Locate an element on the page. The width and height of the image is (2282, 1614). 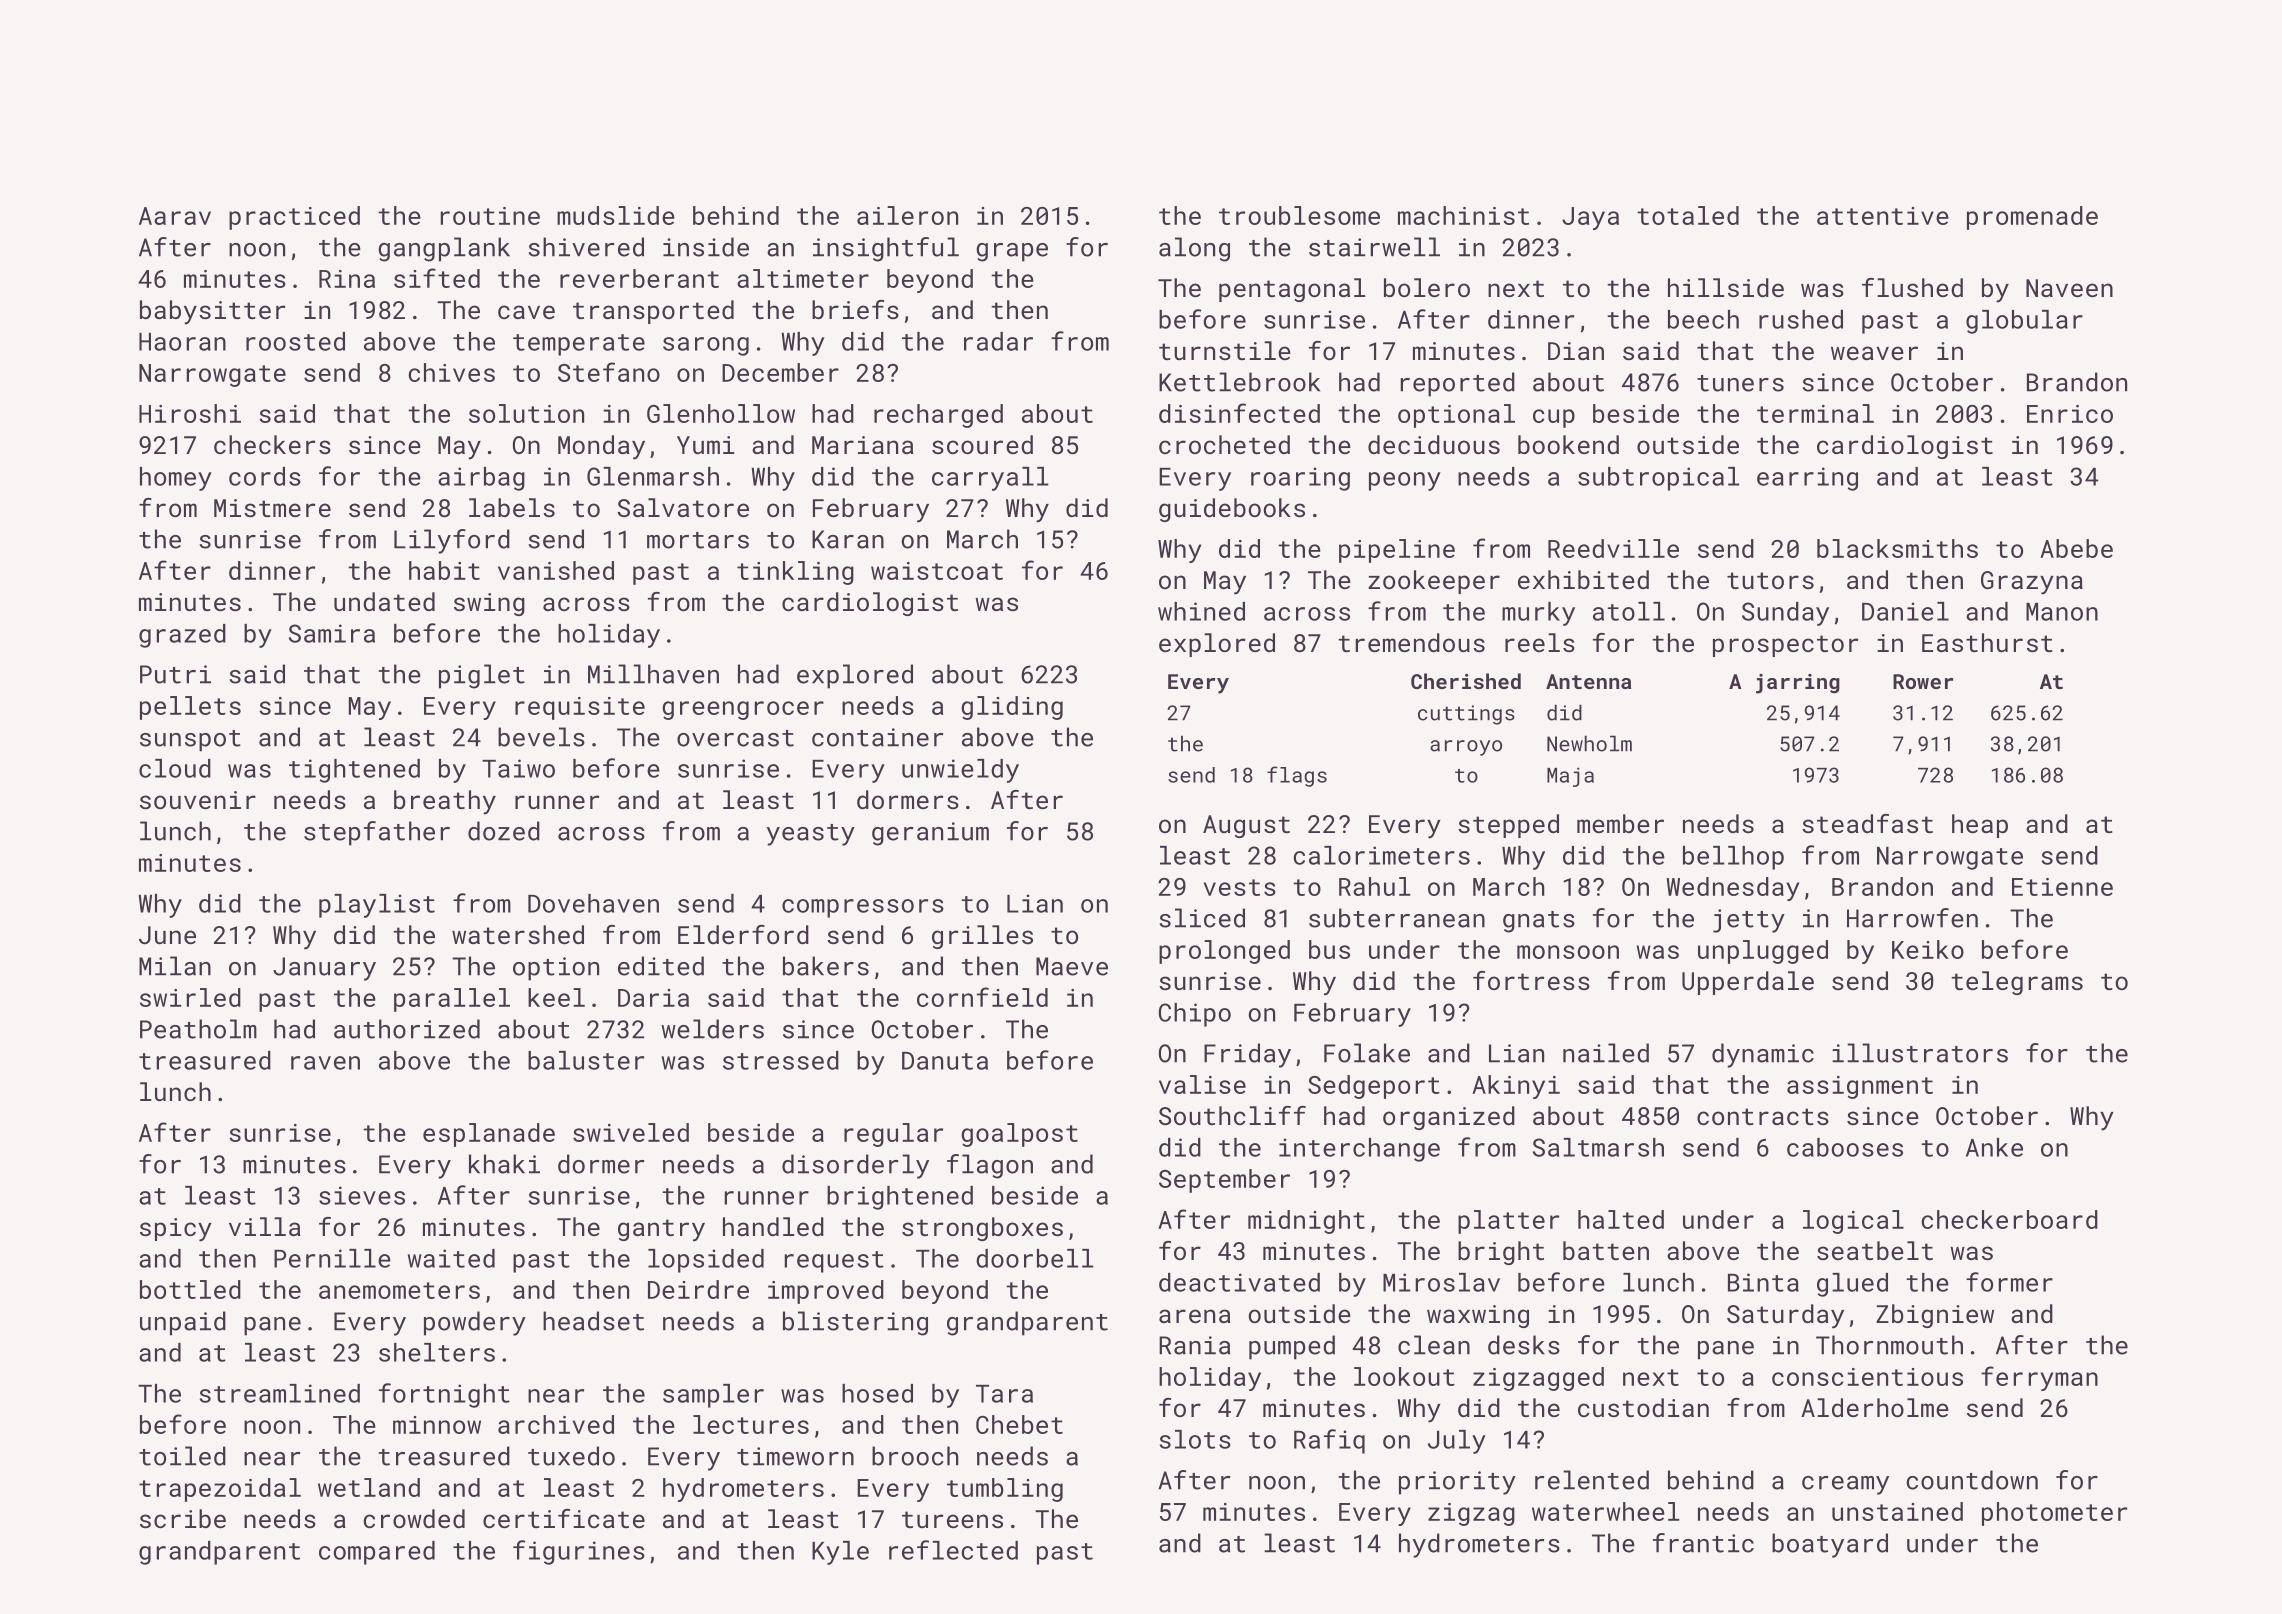
reverberant is located at coordinates (639, 278).
